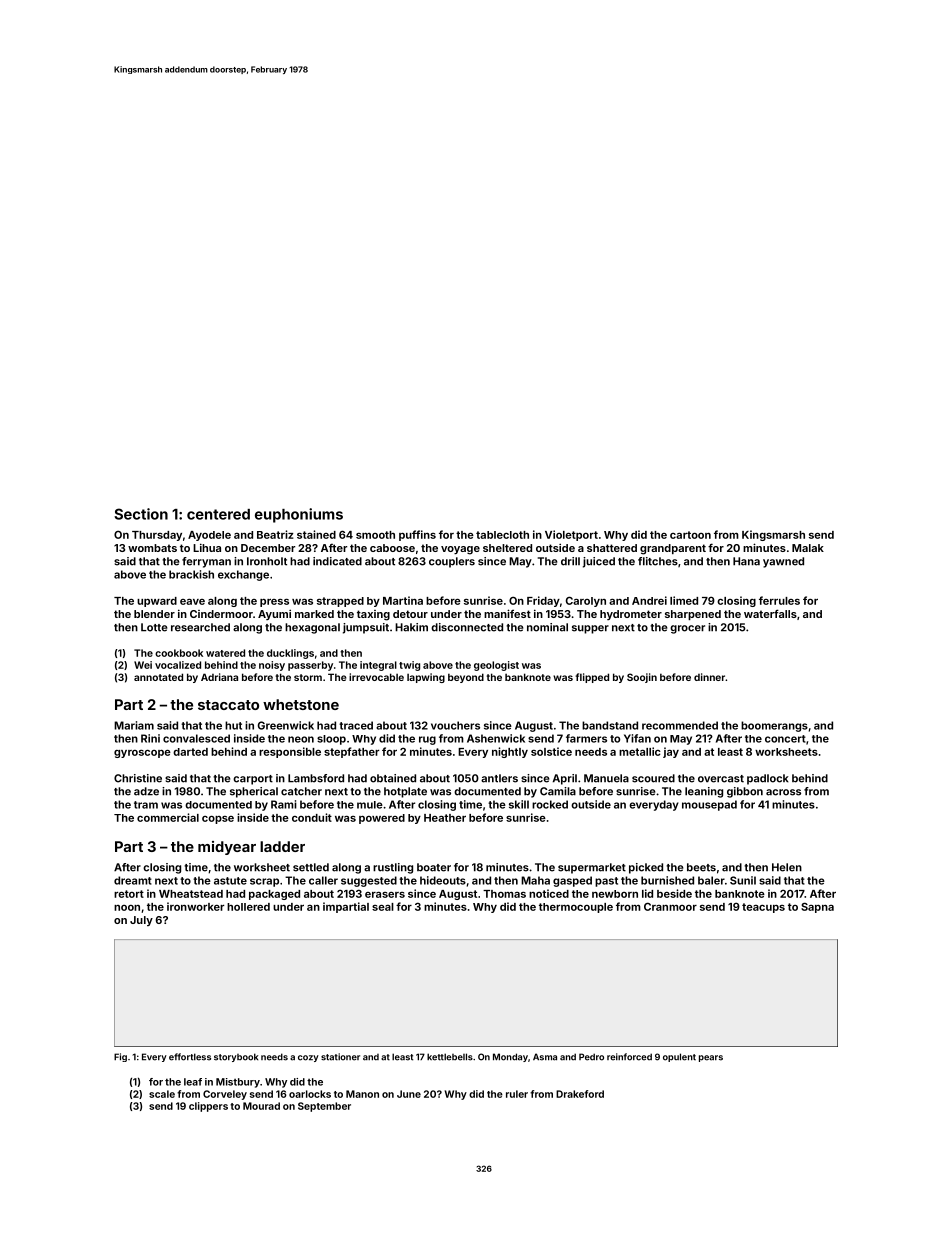 This image has height=1233, width=952. What do you see at coordinates (227, 848) in the image?
I see `midyear` at bounding box center [227, 848].
